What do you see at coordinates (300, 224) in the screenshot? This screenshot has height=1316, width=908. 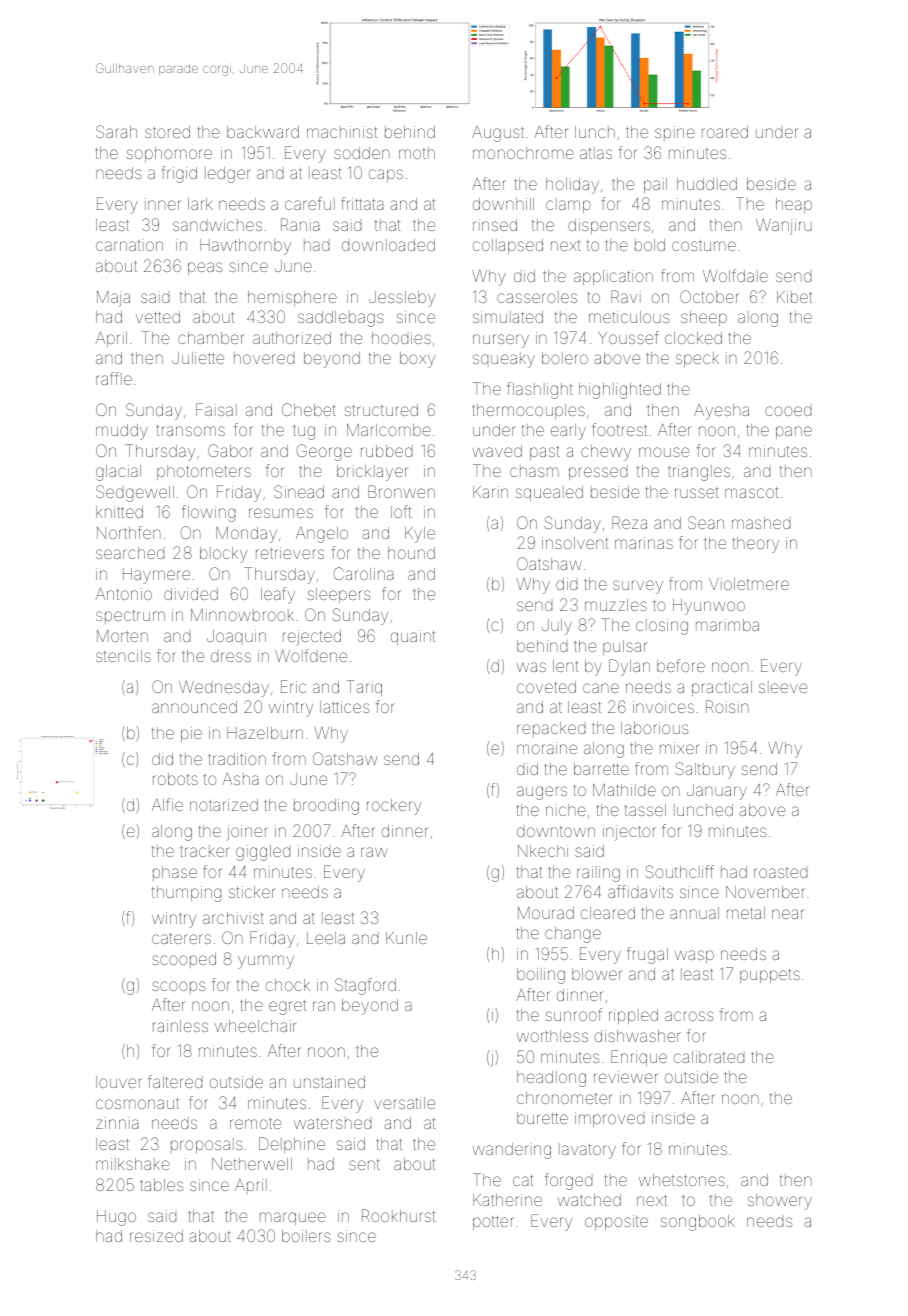 I see `Rania` at bounding box center [300, 224].
